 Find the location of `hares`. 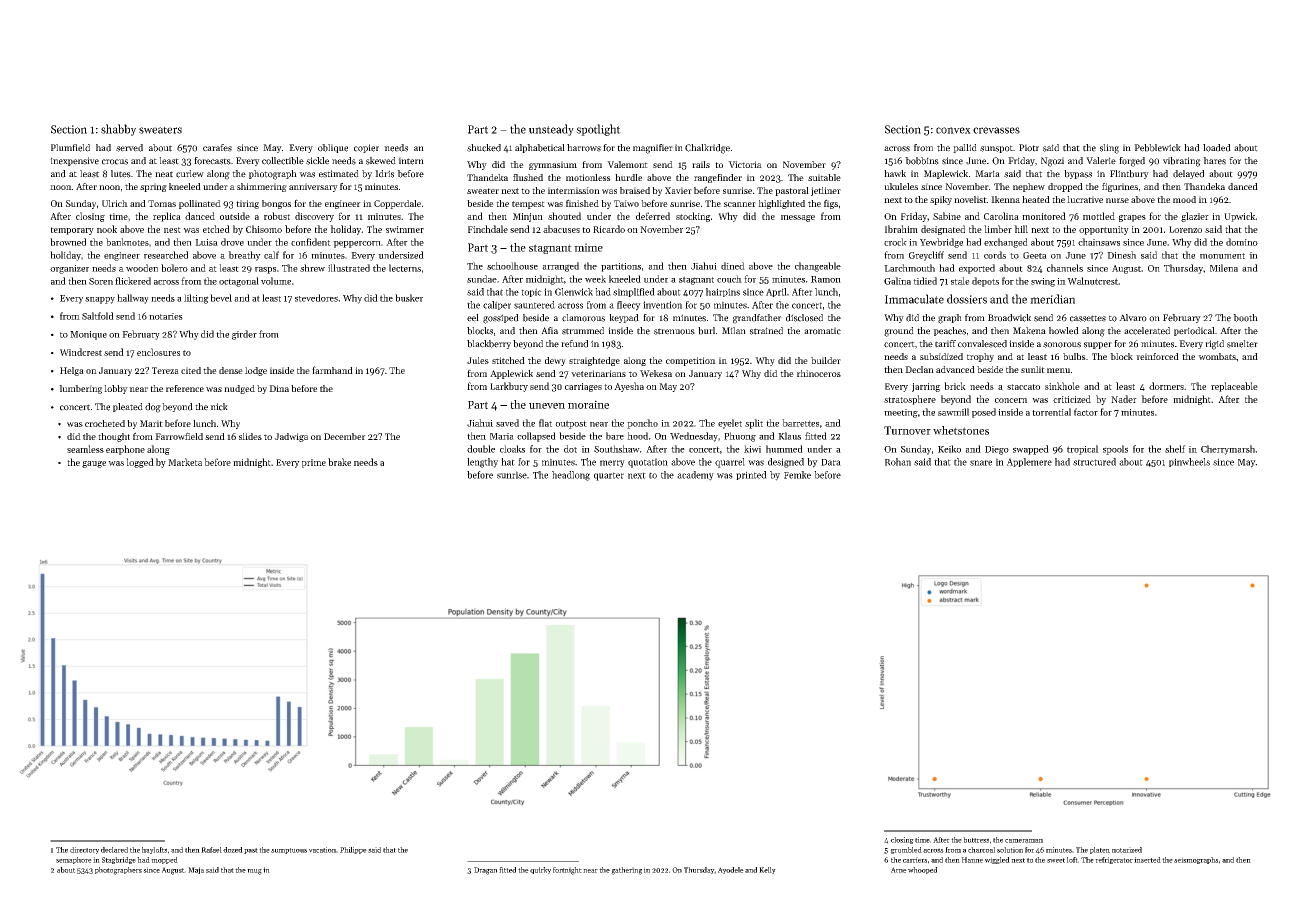

hares is located at coordinates (1214, 161).
